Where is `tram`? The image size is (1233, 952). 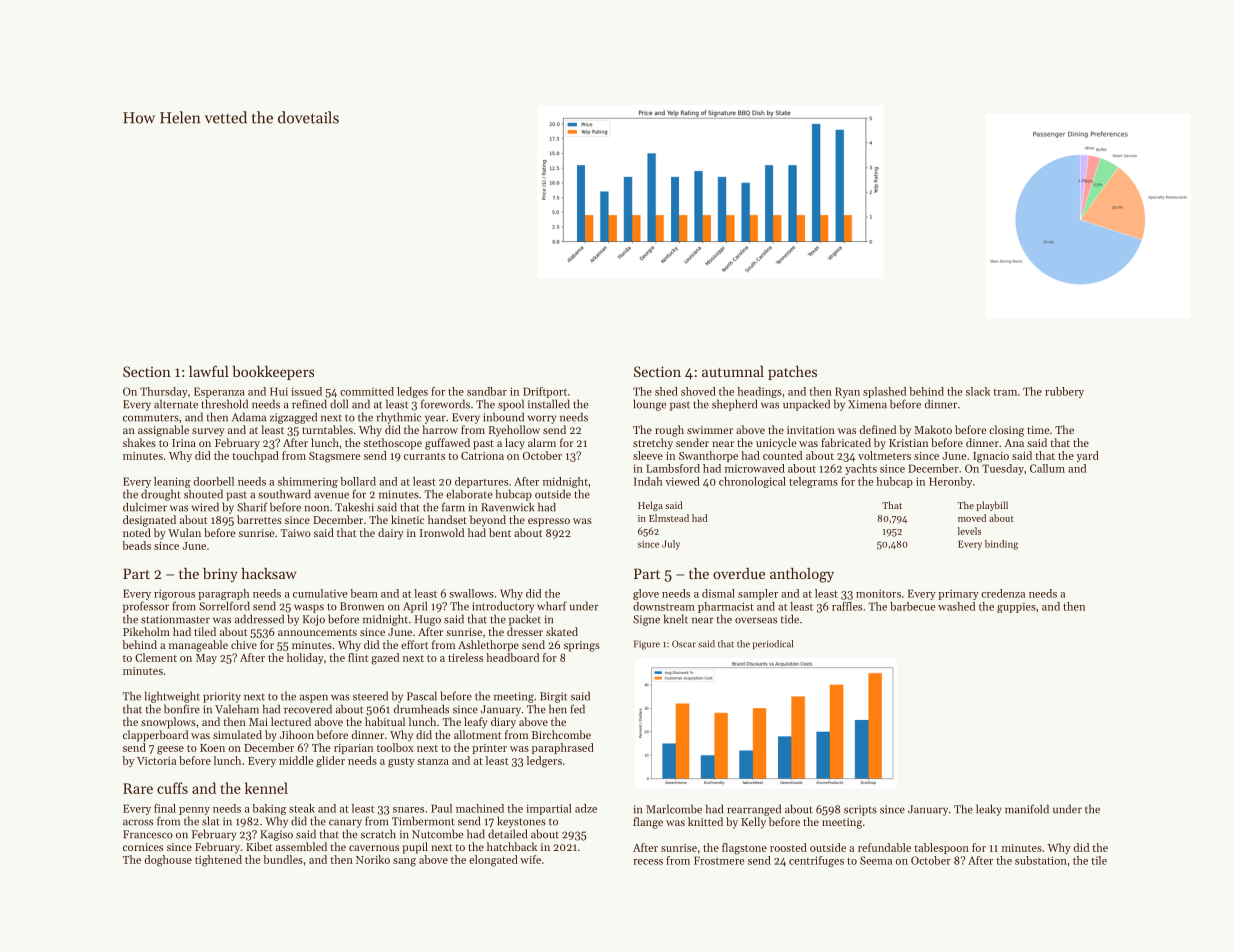 tram is located at coordinates (1005, 392).
